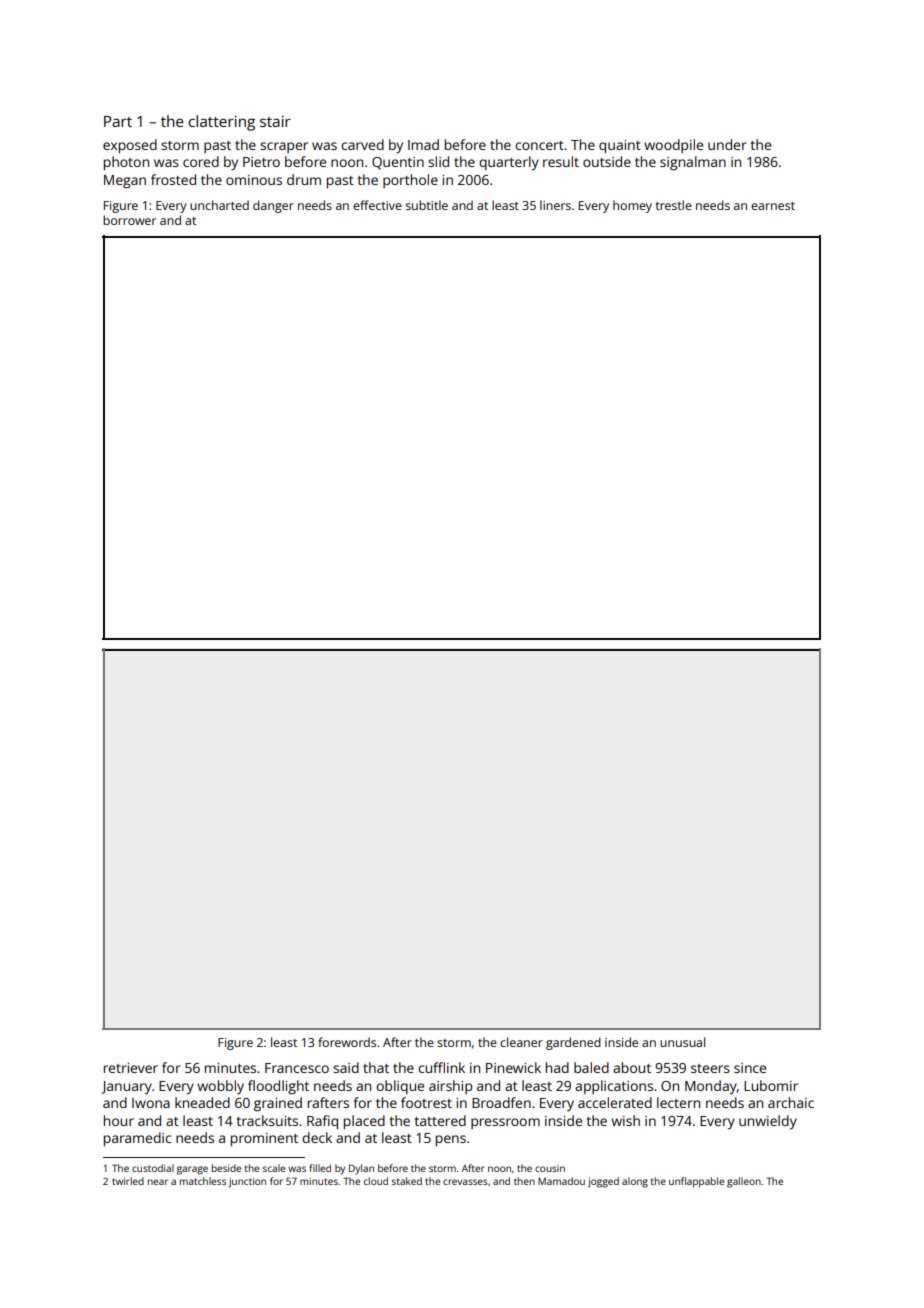 This image has height=1308, width=924. I want to click on borrower, so click(129, 220).
